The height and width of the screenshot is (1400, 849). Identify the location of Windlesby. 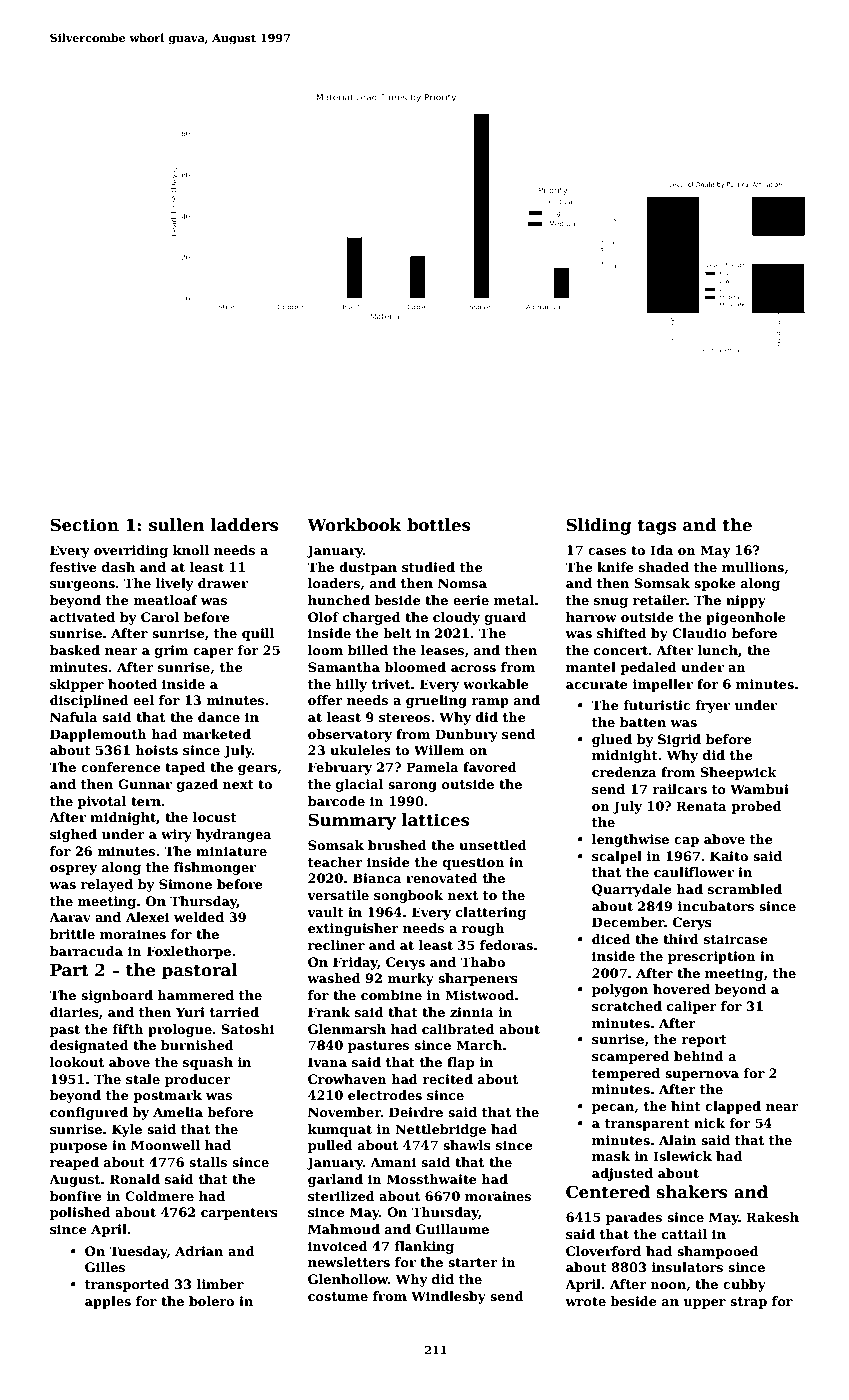
(448, 1297).
